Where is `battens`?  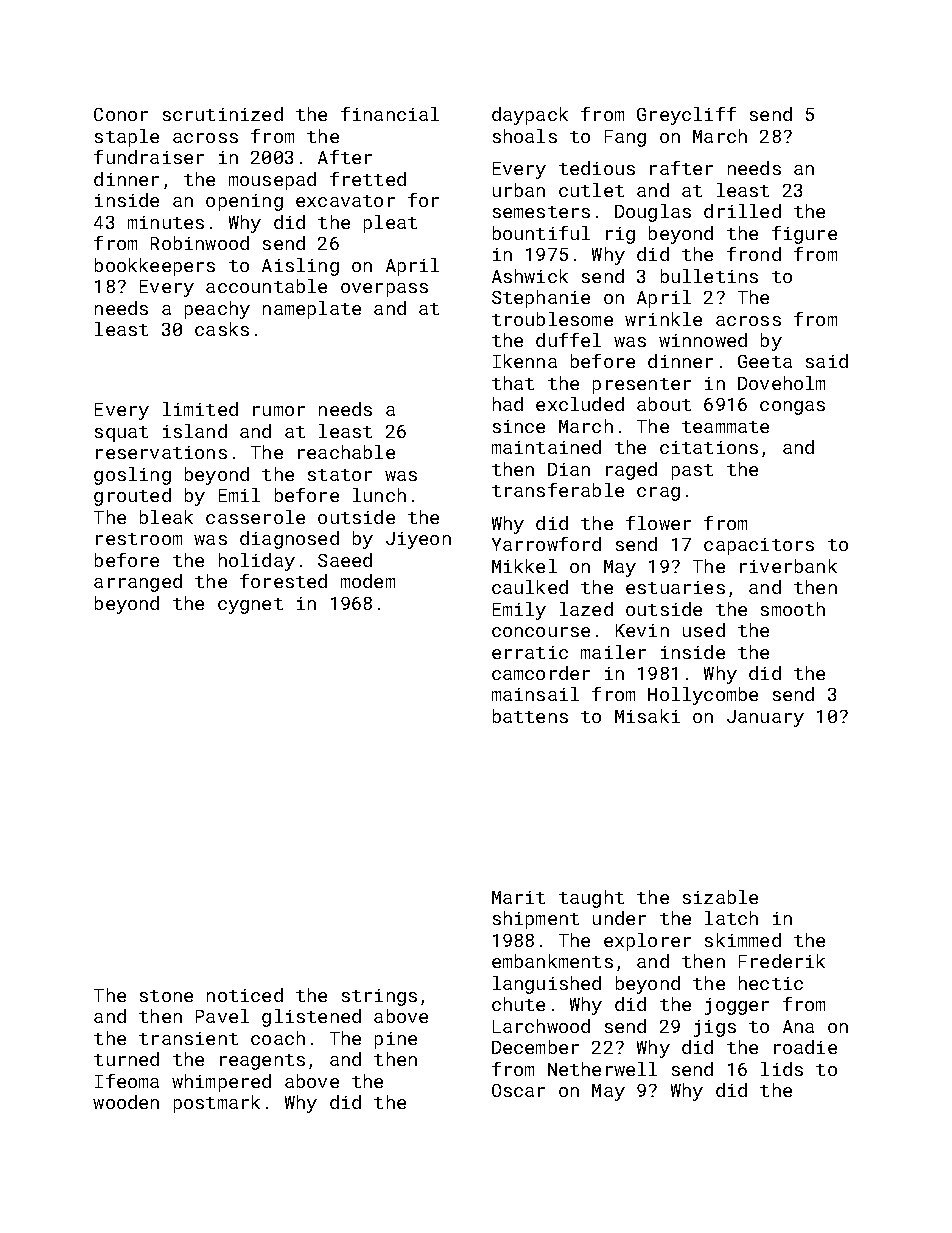 battens is located at coordinates (530, 716).
